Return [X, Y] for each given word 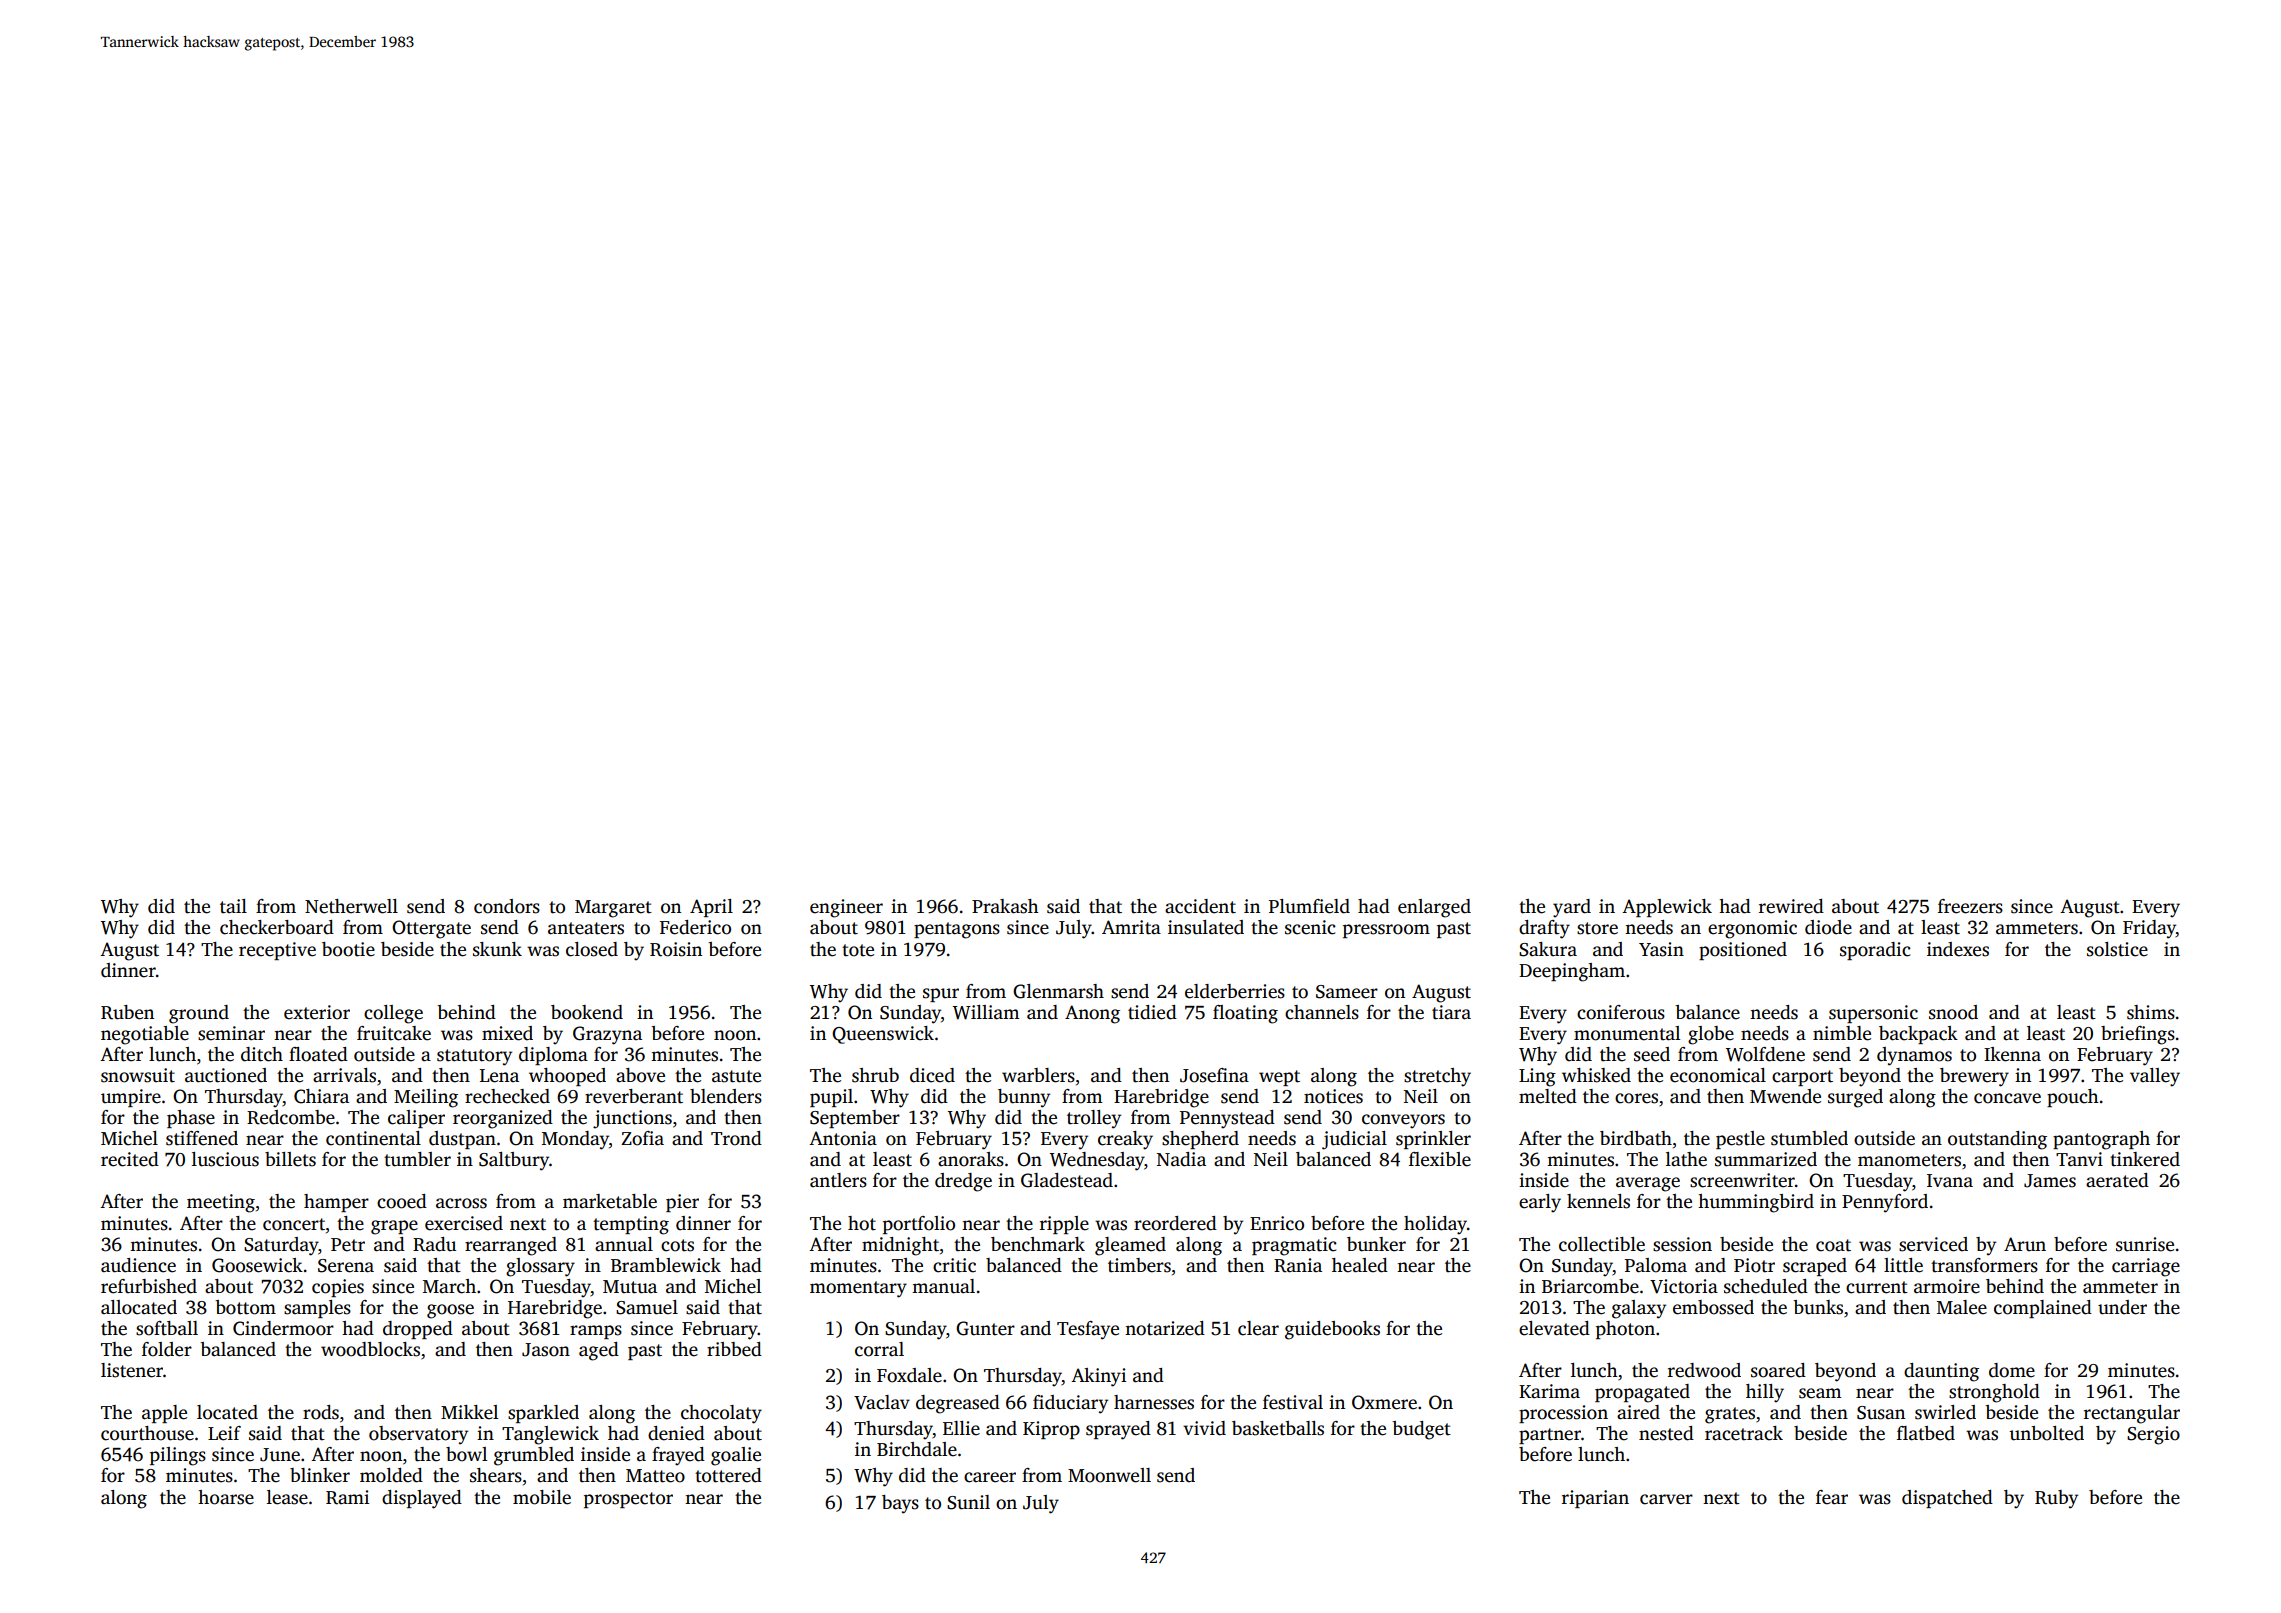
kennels [1598, 1201]
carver [1666, 1499]
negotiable [145, 1035]
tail [233, 906]
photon [1625, 1330]
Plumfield [1309, 906]
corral [879, 1349]
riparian [1595, 1499]
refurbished [149, 1286]
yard [1572, 908]
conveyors [1403, 1121]
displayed [422, 1499]
